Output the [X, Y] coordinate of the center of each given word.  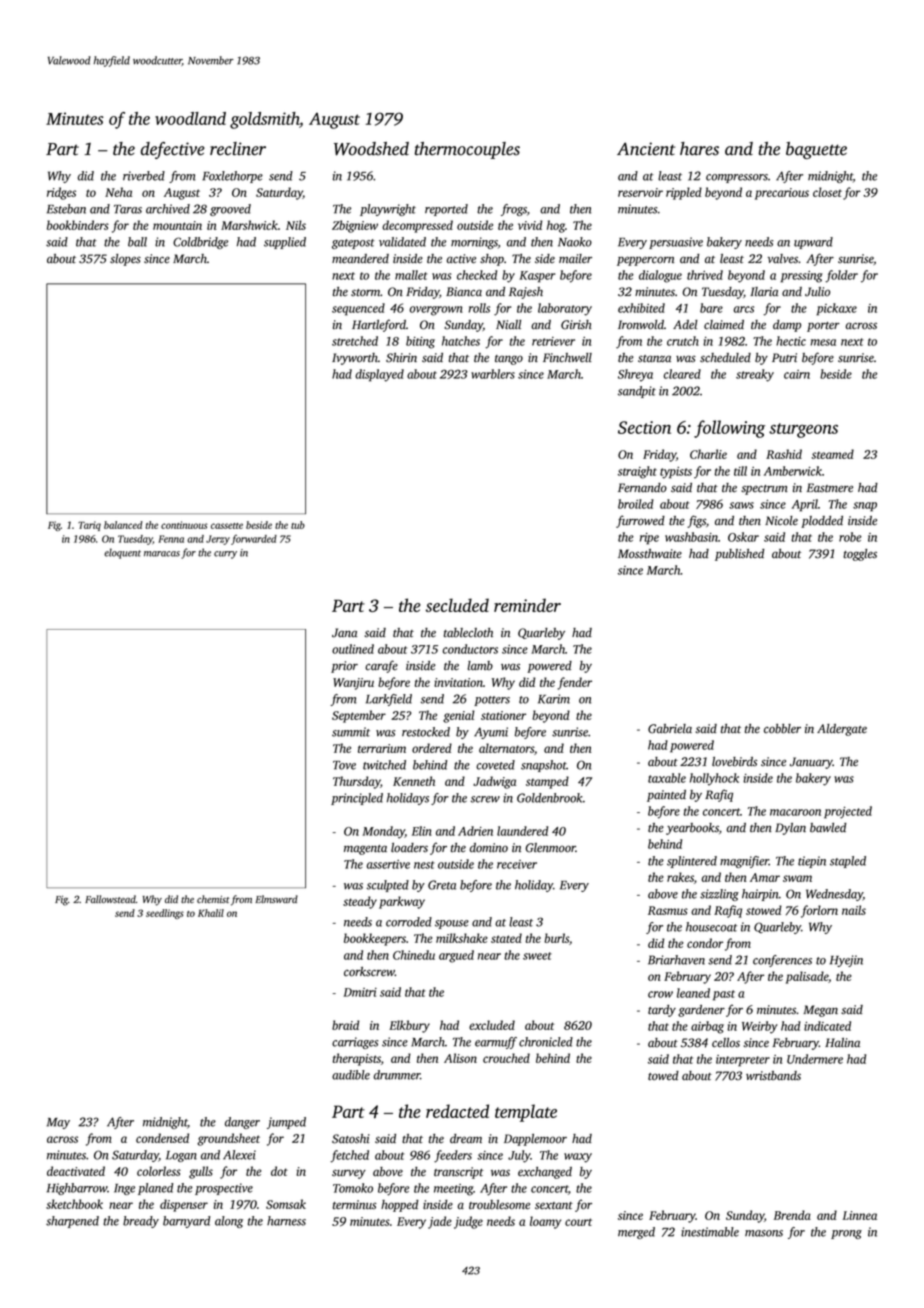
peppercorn [645, 261]
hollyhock [714, 779]
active [461, 259]
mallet [411, 275]
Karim [554, 699]
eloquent [122, 553]
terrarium [382, 748]
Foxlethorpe [232, 177]
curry [225, 555]
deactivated [76, 1171]
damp [787, 326]
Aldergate [842, 730]
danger [242, 1123]
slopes [125, 260]
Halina [842, 1043]
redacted [457, 1111]
